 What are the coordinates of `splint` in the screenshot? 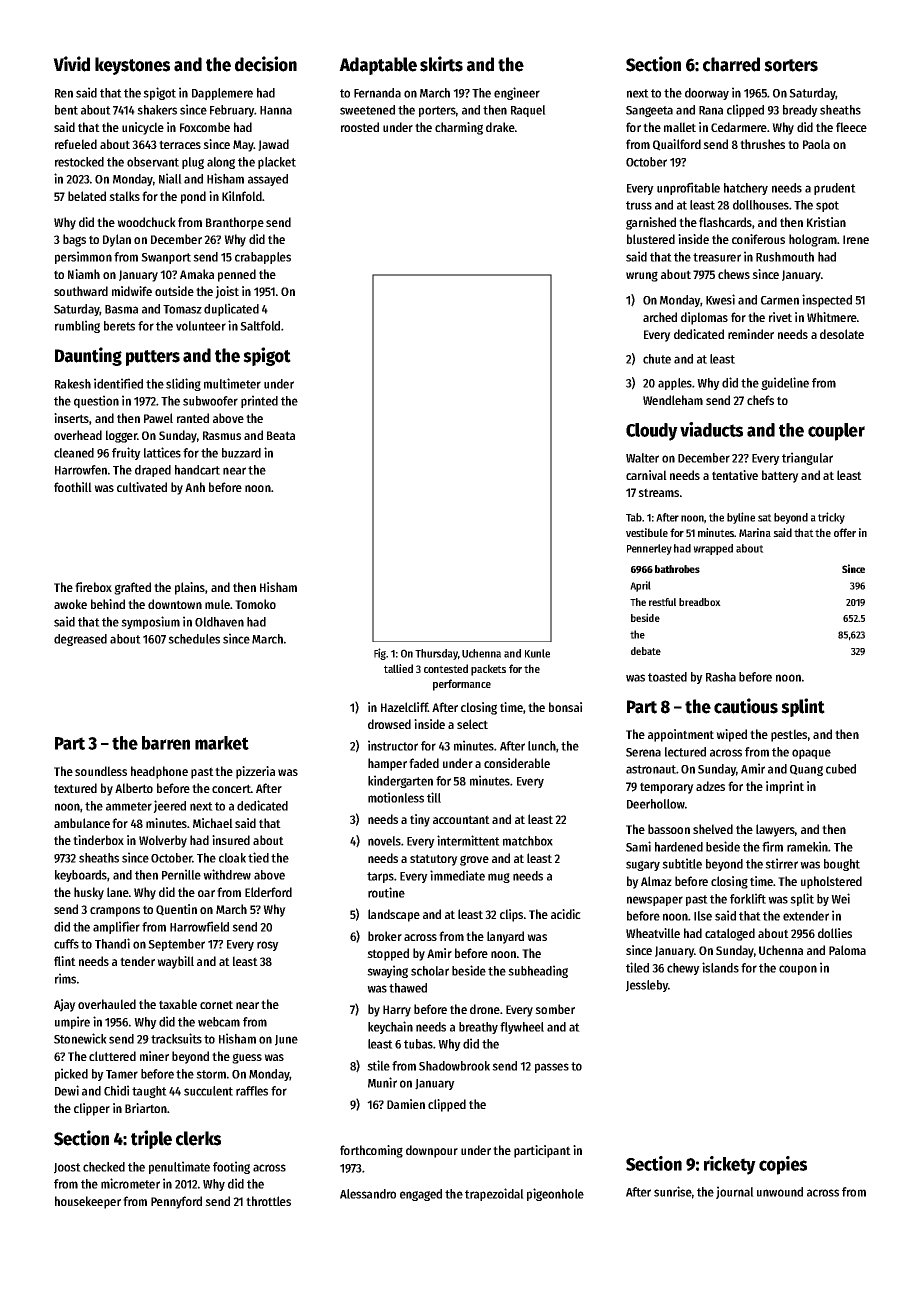 It's located at (803, 707).
